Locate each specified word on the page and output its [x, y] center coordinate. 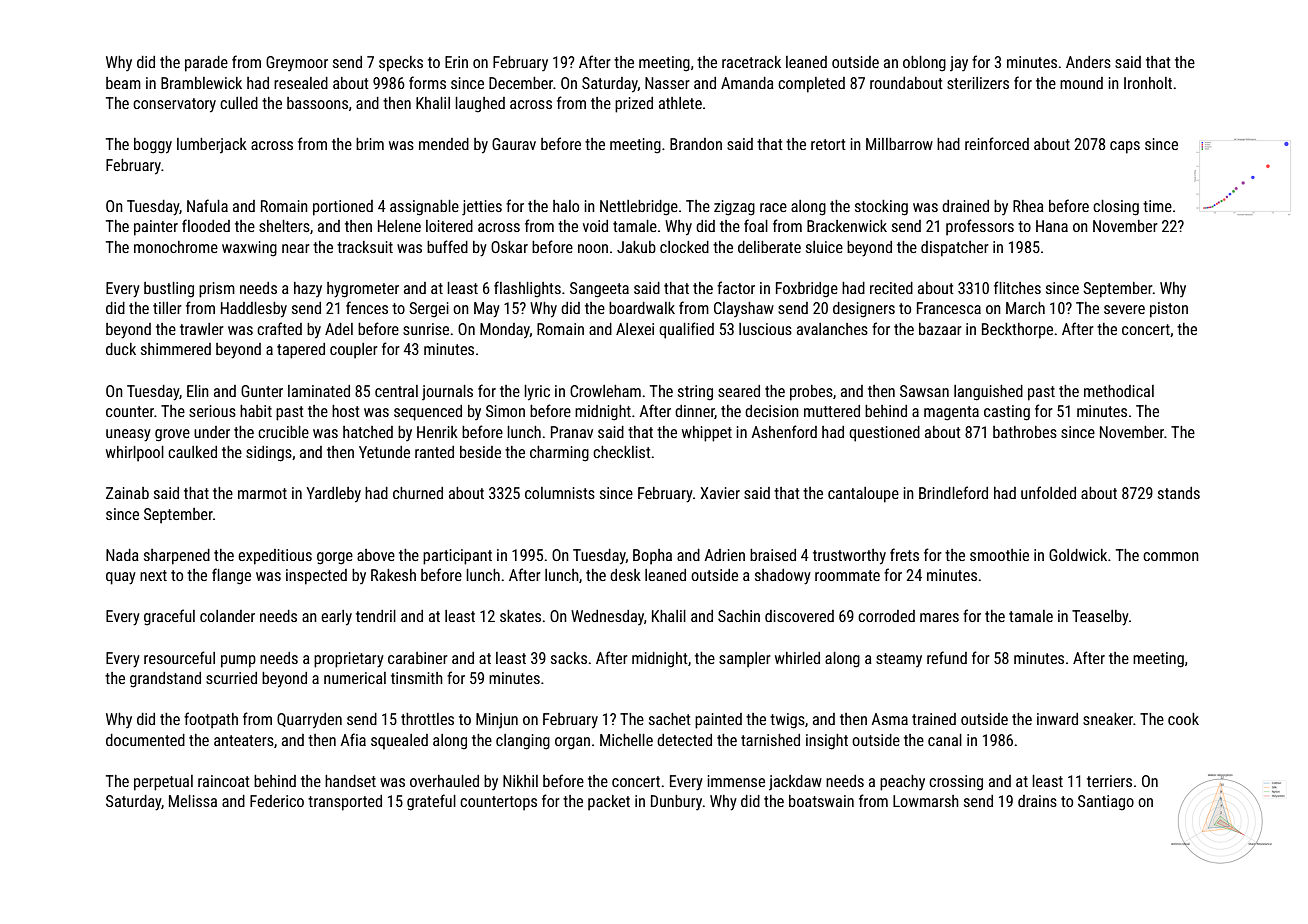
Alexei [635, 329]
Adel [339, 329]
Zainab [127, 493]
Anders [1088, 62]
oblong [924, 64]
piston [1169, 310]
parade [206, 64]
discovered [799, 616]
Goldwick [1078, 555]
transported [345, 803]
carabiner [418, 658]
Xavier [720, 493]
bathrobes [1025, 432]
